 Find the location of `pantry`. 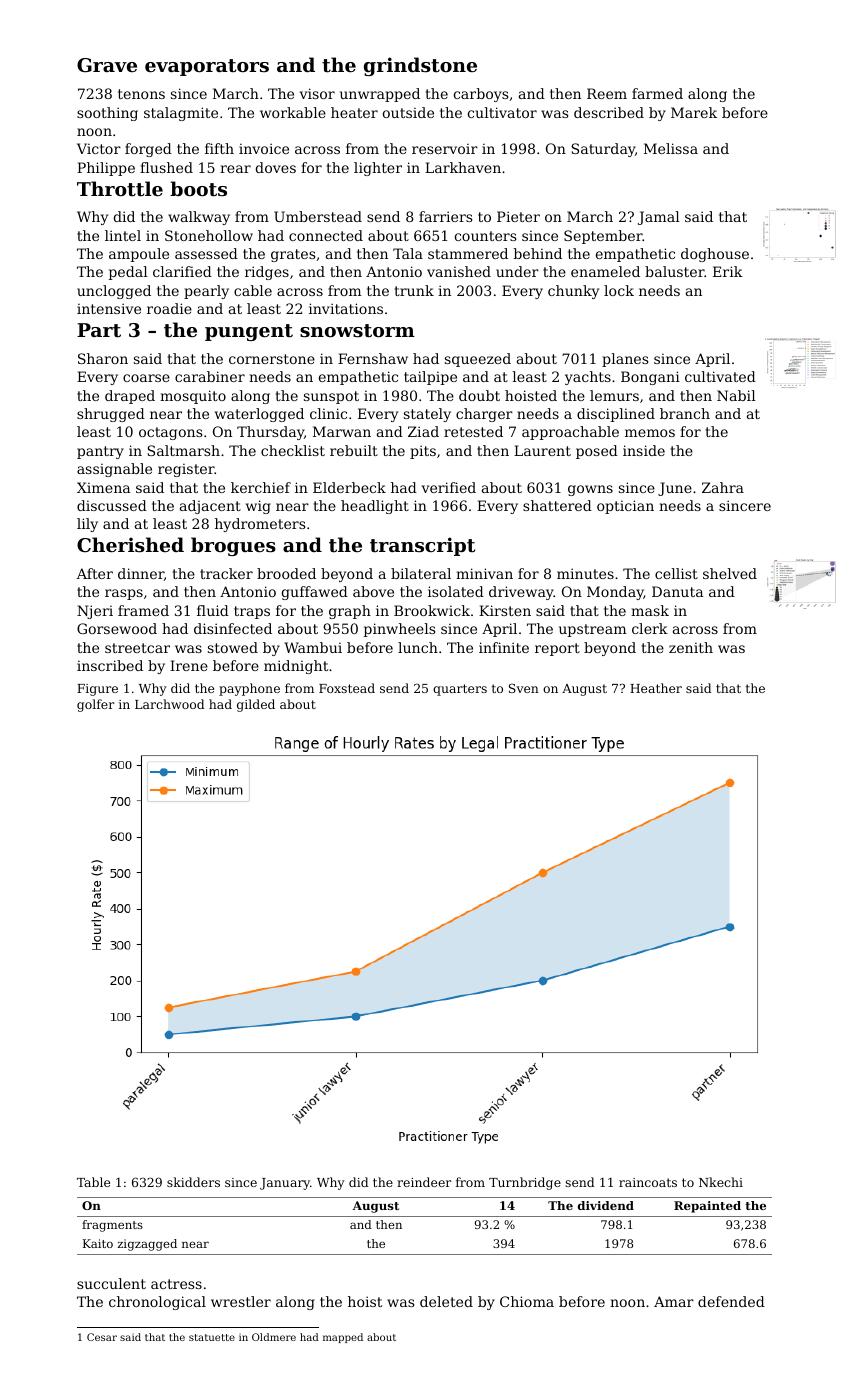

pantry is located at coordinates (100, 452).
